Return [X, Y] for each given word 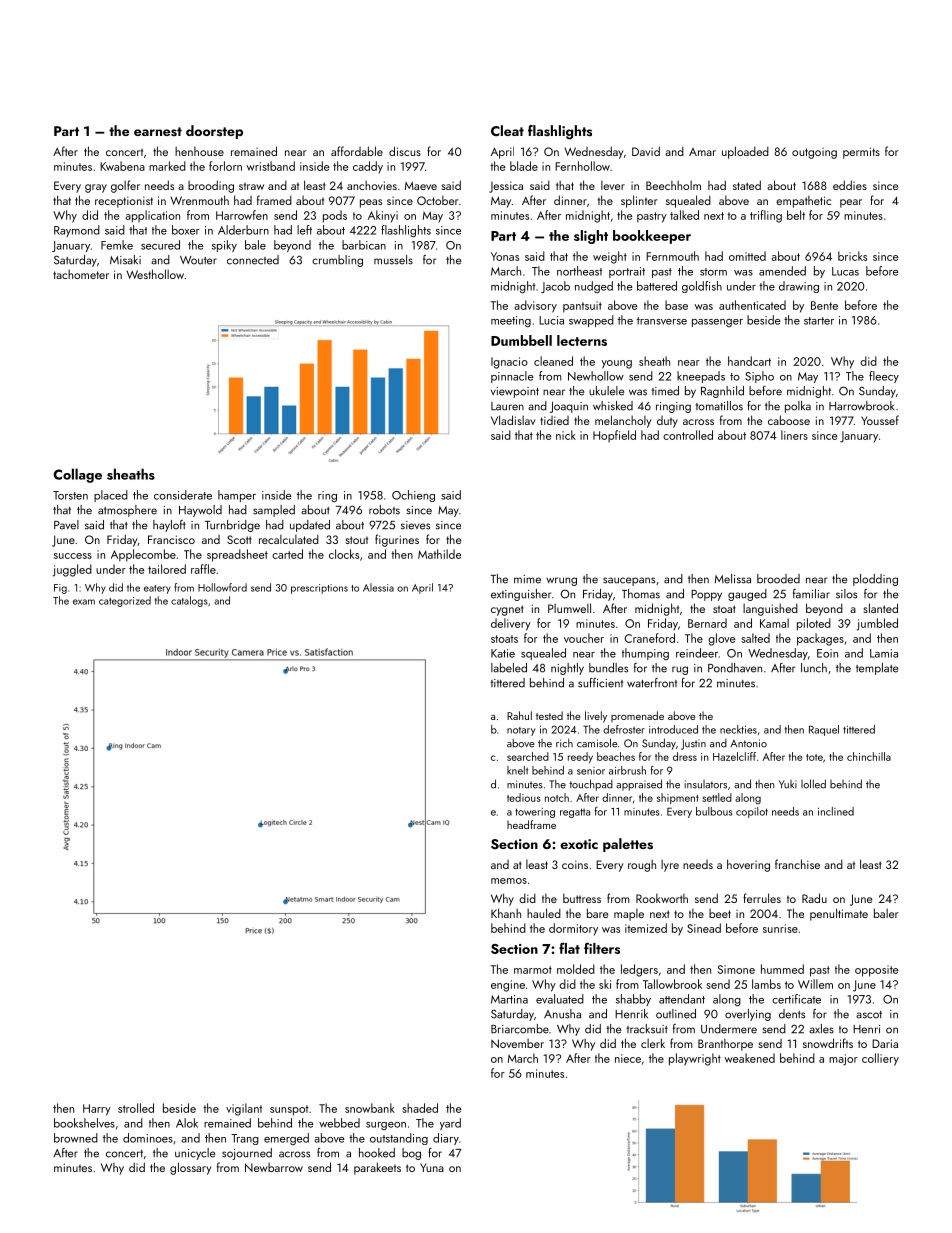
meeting [511, 321]
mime [527, 579]
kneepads [701, 377]
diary [446, 1139]
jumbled [877, 624]
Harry [97, 1110]
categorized [125, 601]
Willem [815, 984]
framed [274, 200]
